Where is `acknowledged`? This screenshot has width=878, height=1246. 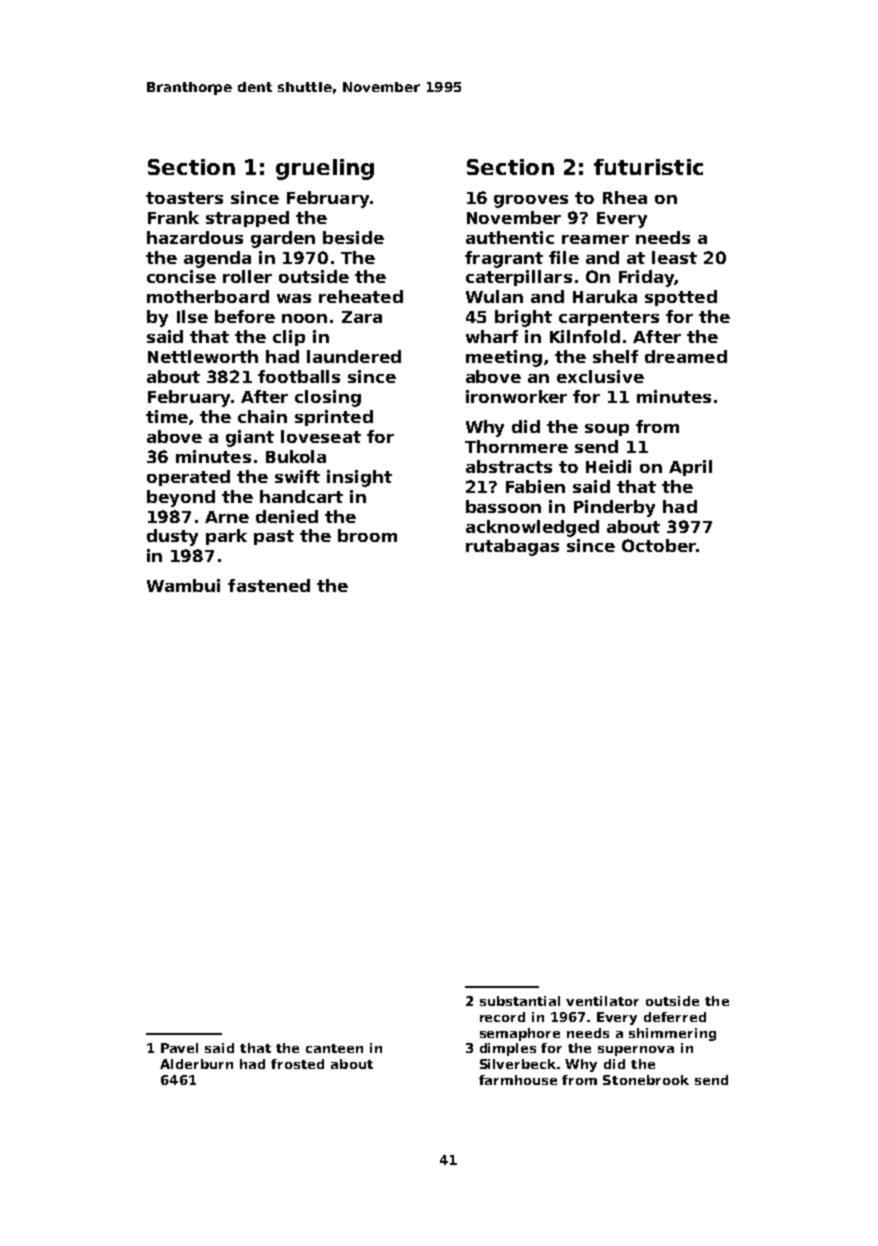
acknowledged is located at coordinates (532, 528).
